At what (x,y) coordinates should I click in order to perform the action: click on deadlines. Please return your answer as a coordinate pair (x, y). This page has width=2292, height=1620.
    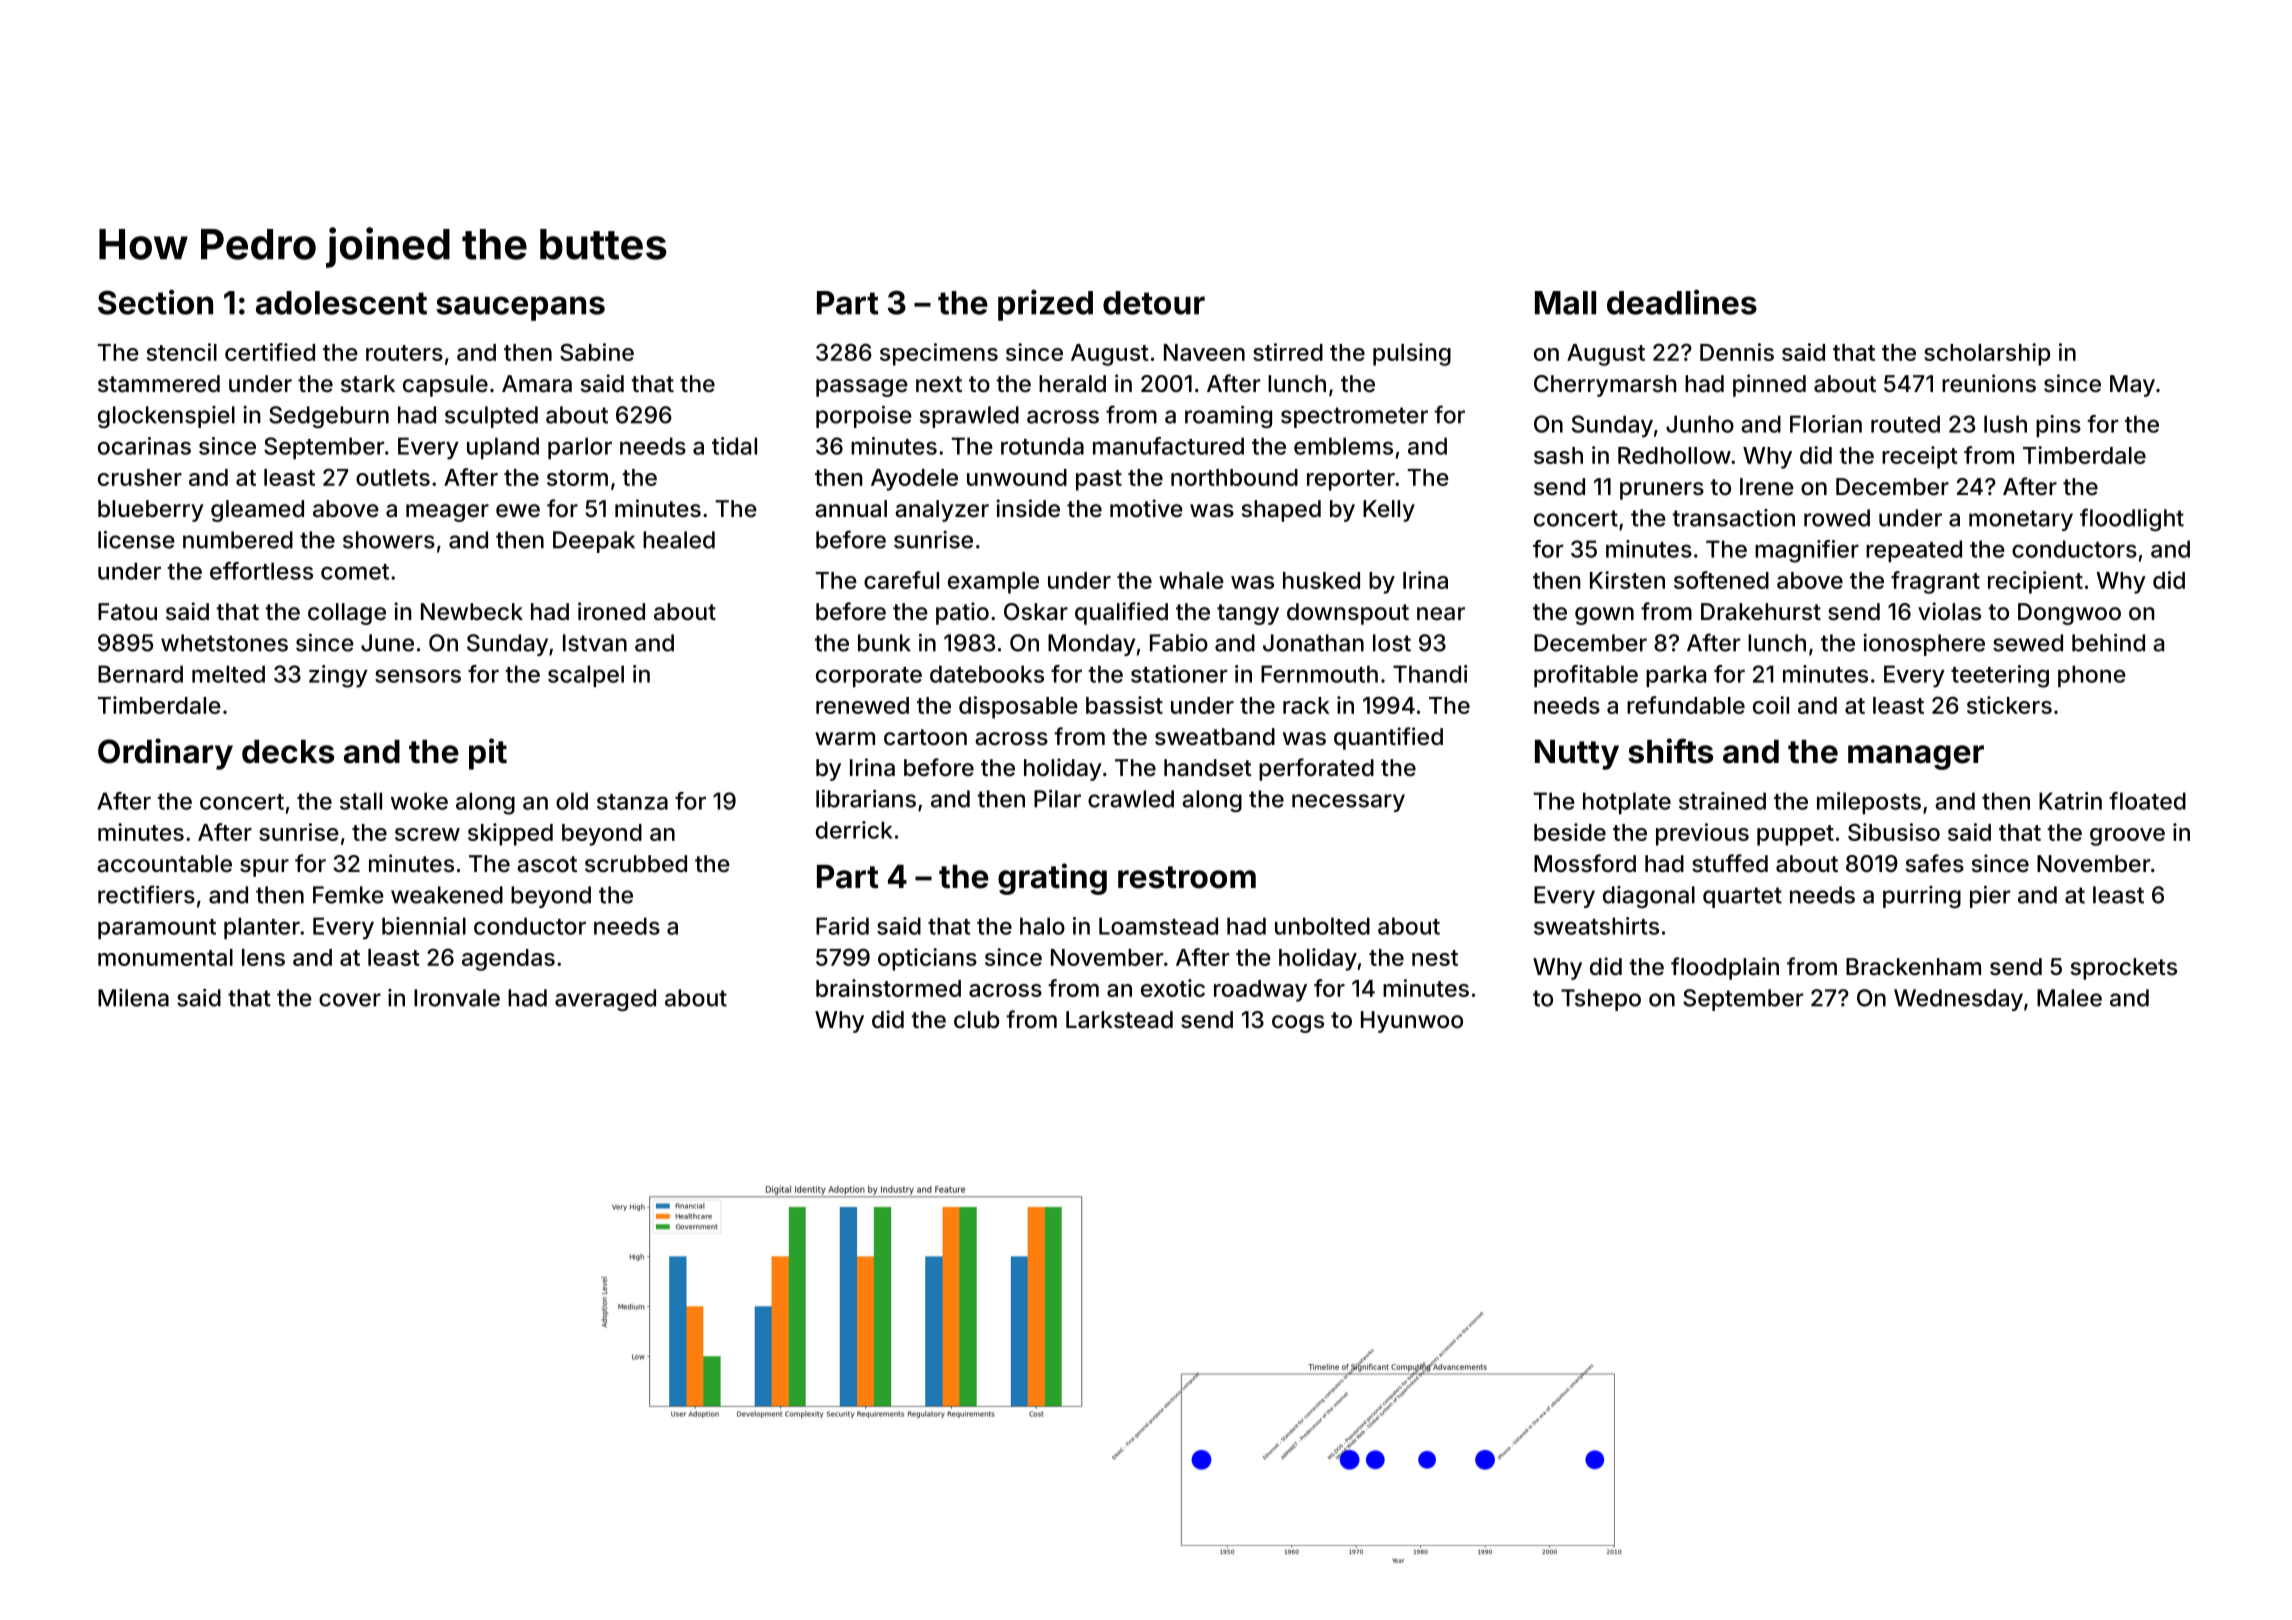
    Looking at the image, I should click on (1682, 302).
